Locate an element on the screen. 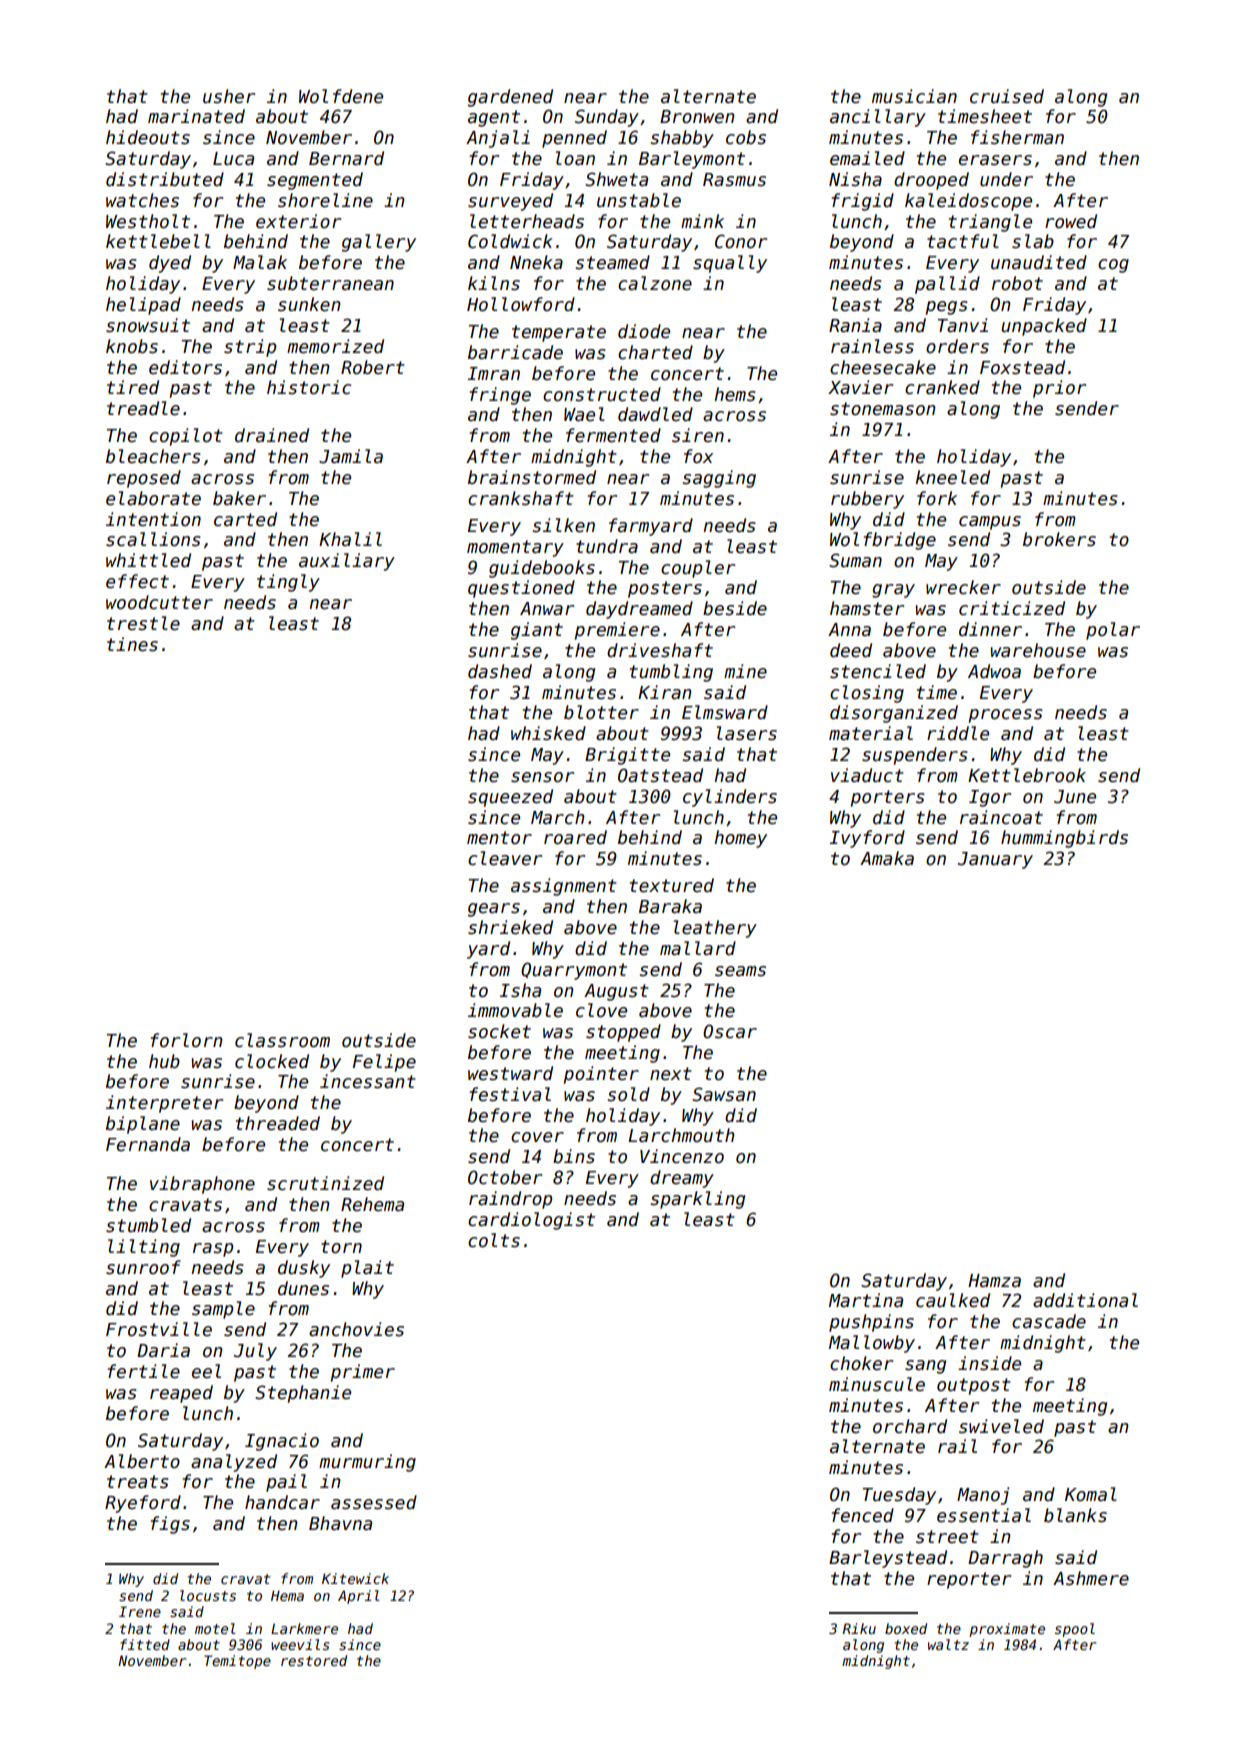  gardened is located at coordinates (510, 98).
